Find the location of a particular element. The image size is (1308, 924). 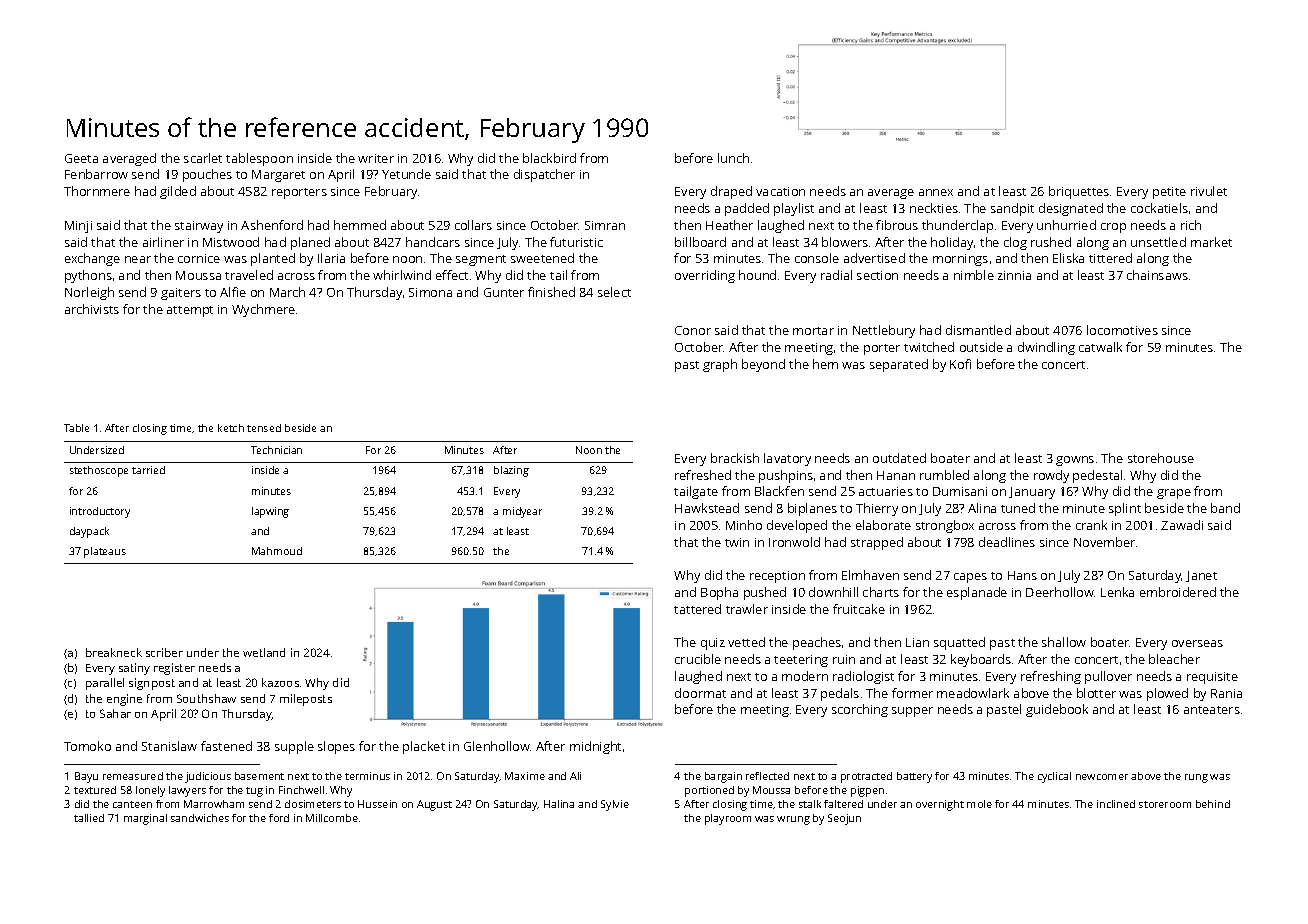

scarlet is located at coordinates (203, 158).
